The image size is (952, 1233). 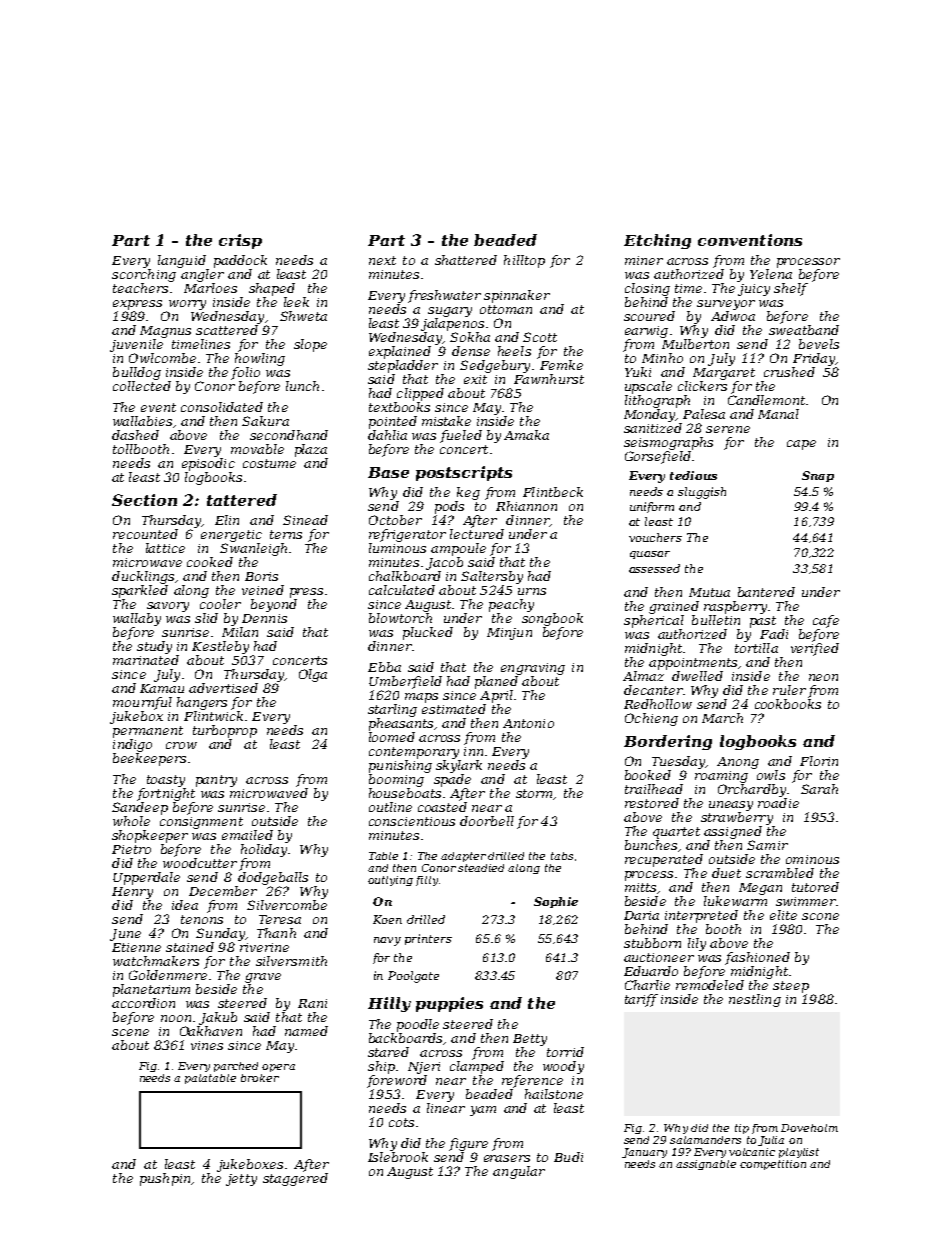 What do you see at coordinates (144, 500) in the image?
I see `Section` at bounding box center [144, 500].
